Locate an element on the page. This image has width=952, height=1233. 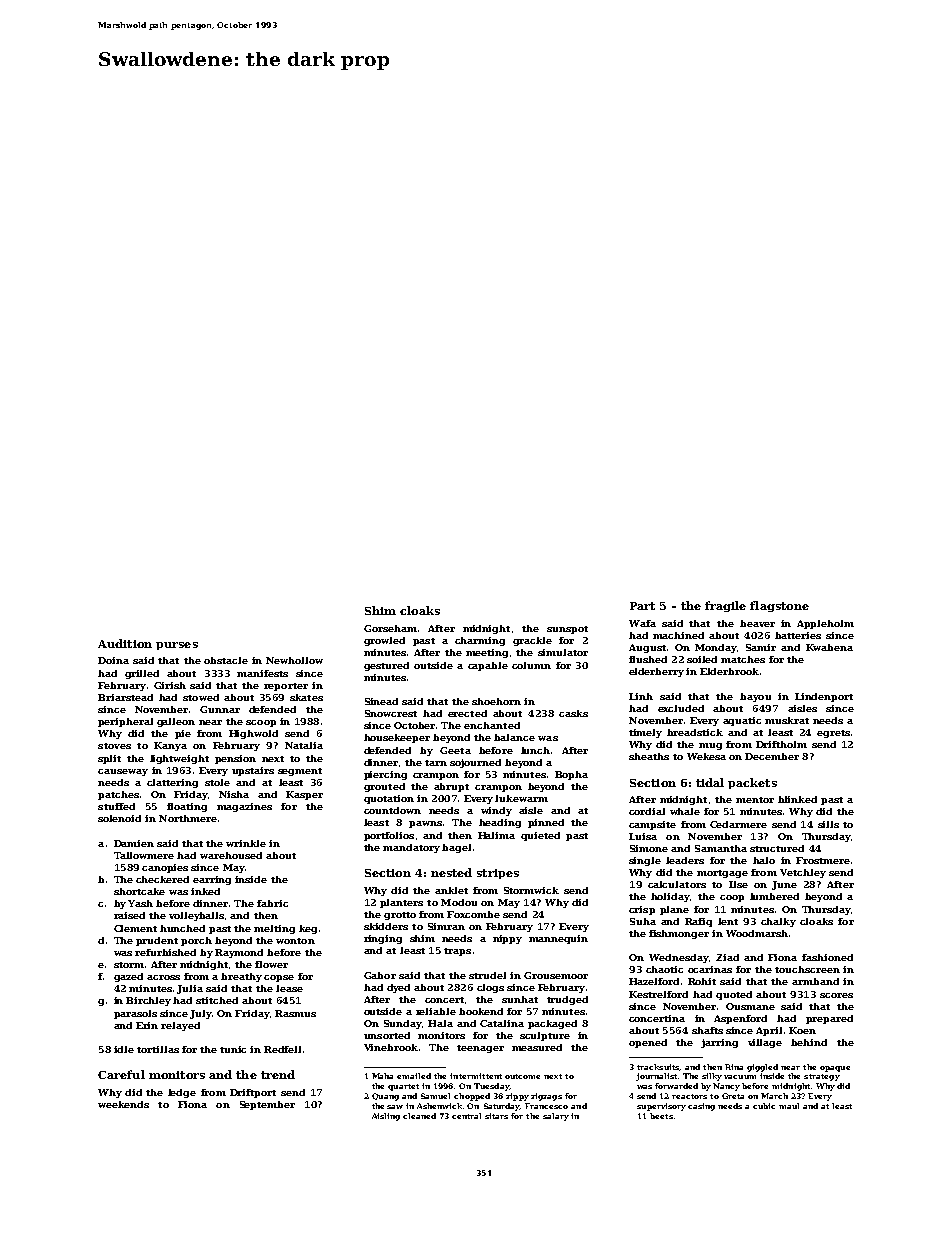
fashioned is located at coordinates (827, 957).
